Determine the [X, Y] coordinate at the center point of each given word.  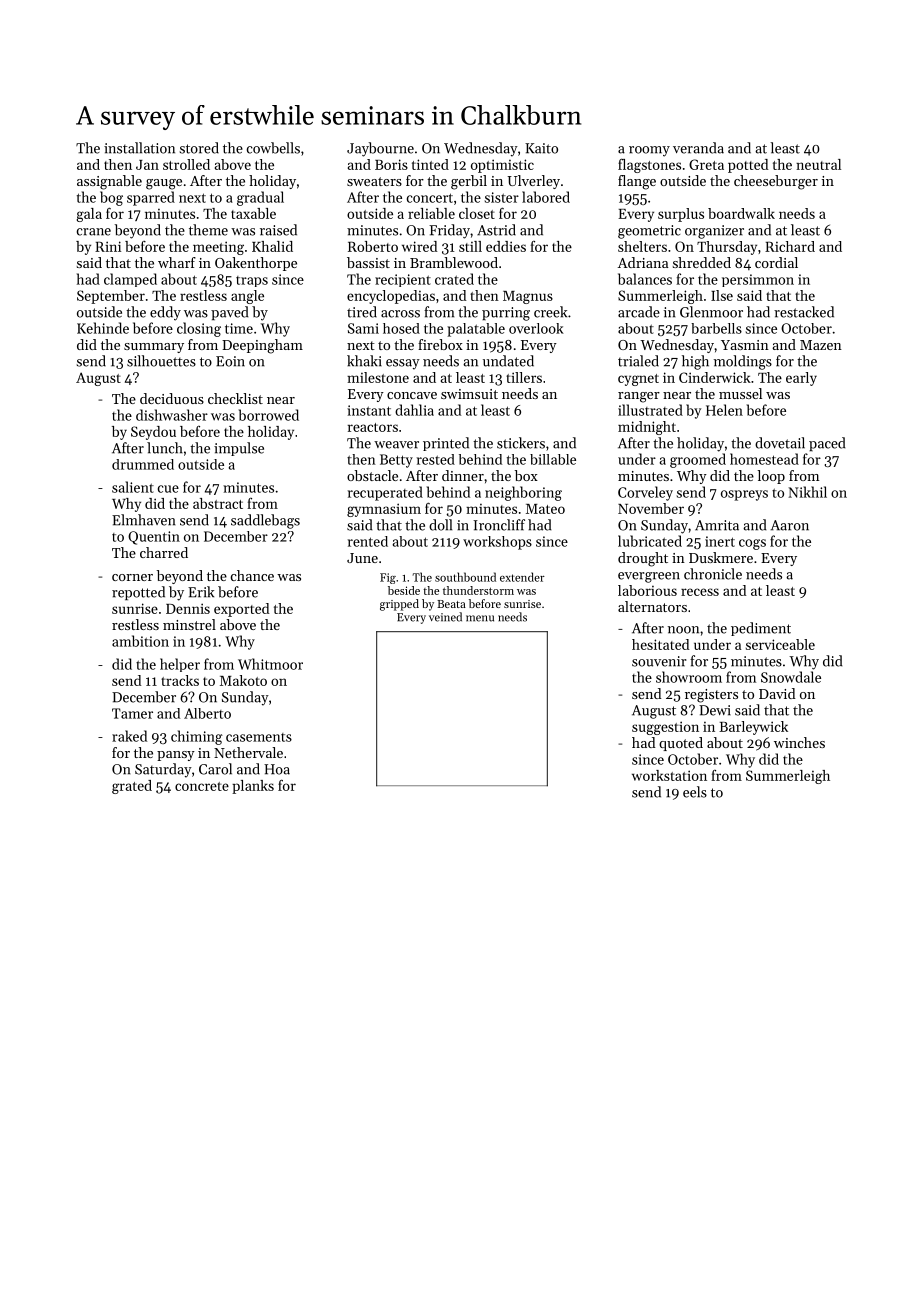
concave [412, 395]
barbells [716, 328]
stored [199, 148]
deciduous [172, 398]
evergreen [649, 577]
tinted [430, 164]
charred [164, 552]
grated [132, 787]
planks [253, 787]
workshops [497, 543]
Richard [790, 246]
